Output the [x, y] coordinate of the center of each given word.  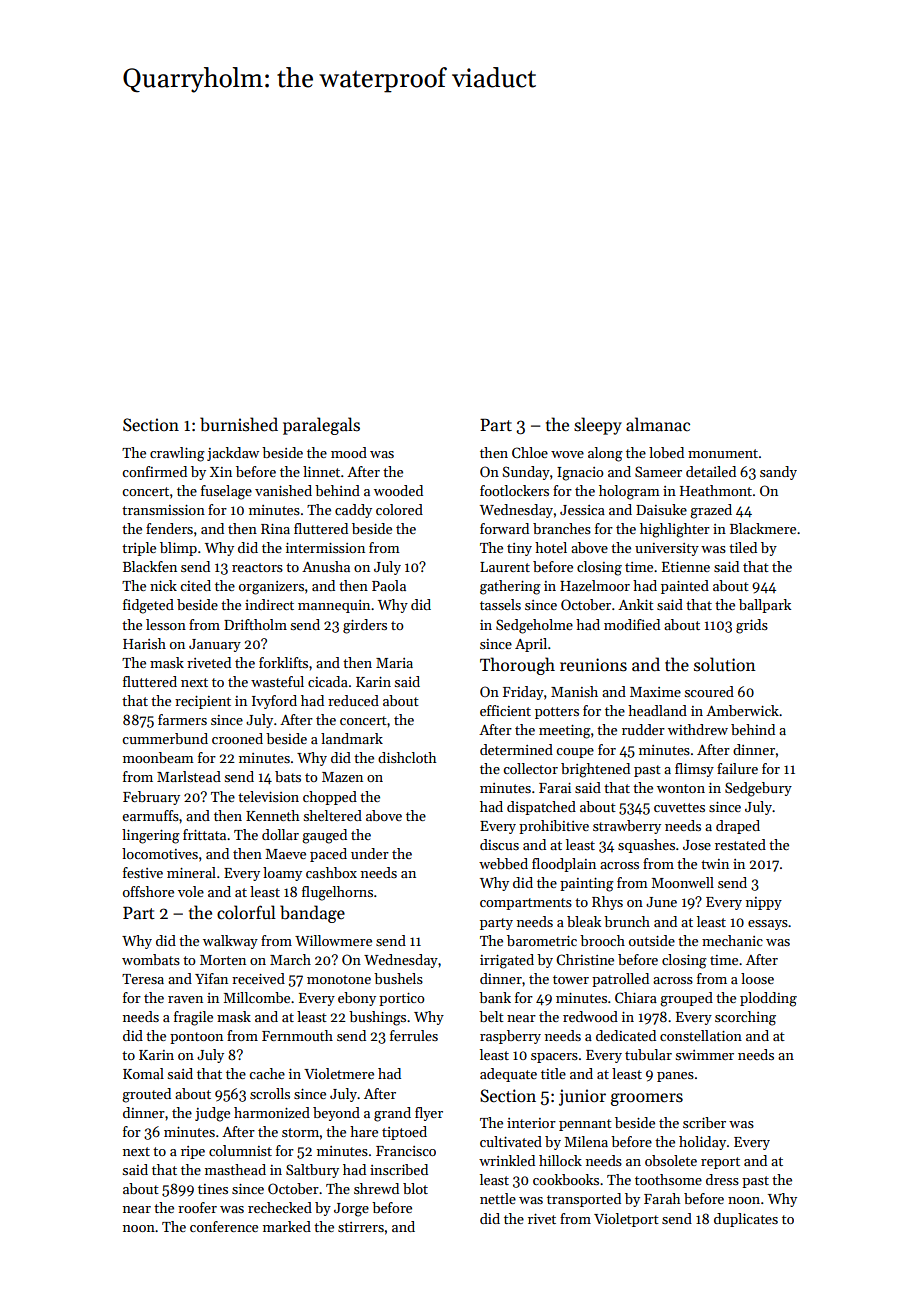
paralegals [321, 426]
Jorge [351, 1210]
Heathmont [716, 490]
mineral [191, 872]
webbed [503, 863]
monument [723, 453]
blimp [178, 549]
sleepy [598, 426]
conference [224, 1226]
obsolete [671, 1160]
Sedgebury [758, 789]
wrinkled [507, 1160]
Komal [143, 1073]
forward [504, 528]
